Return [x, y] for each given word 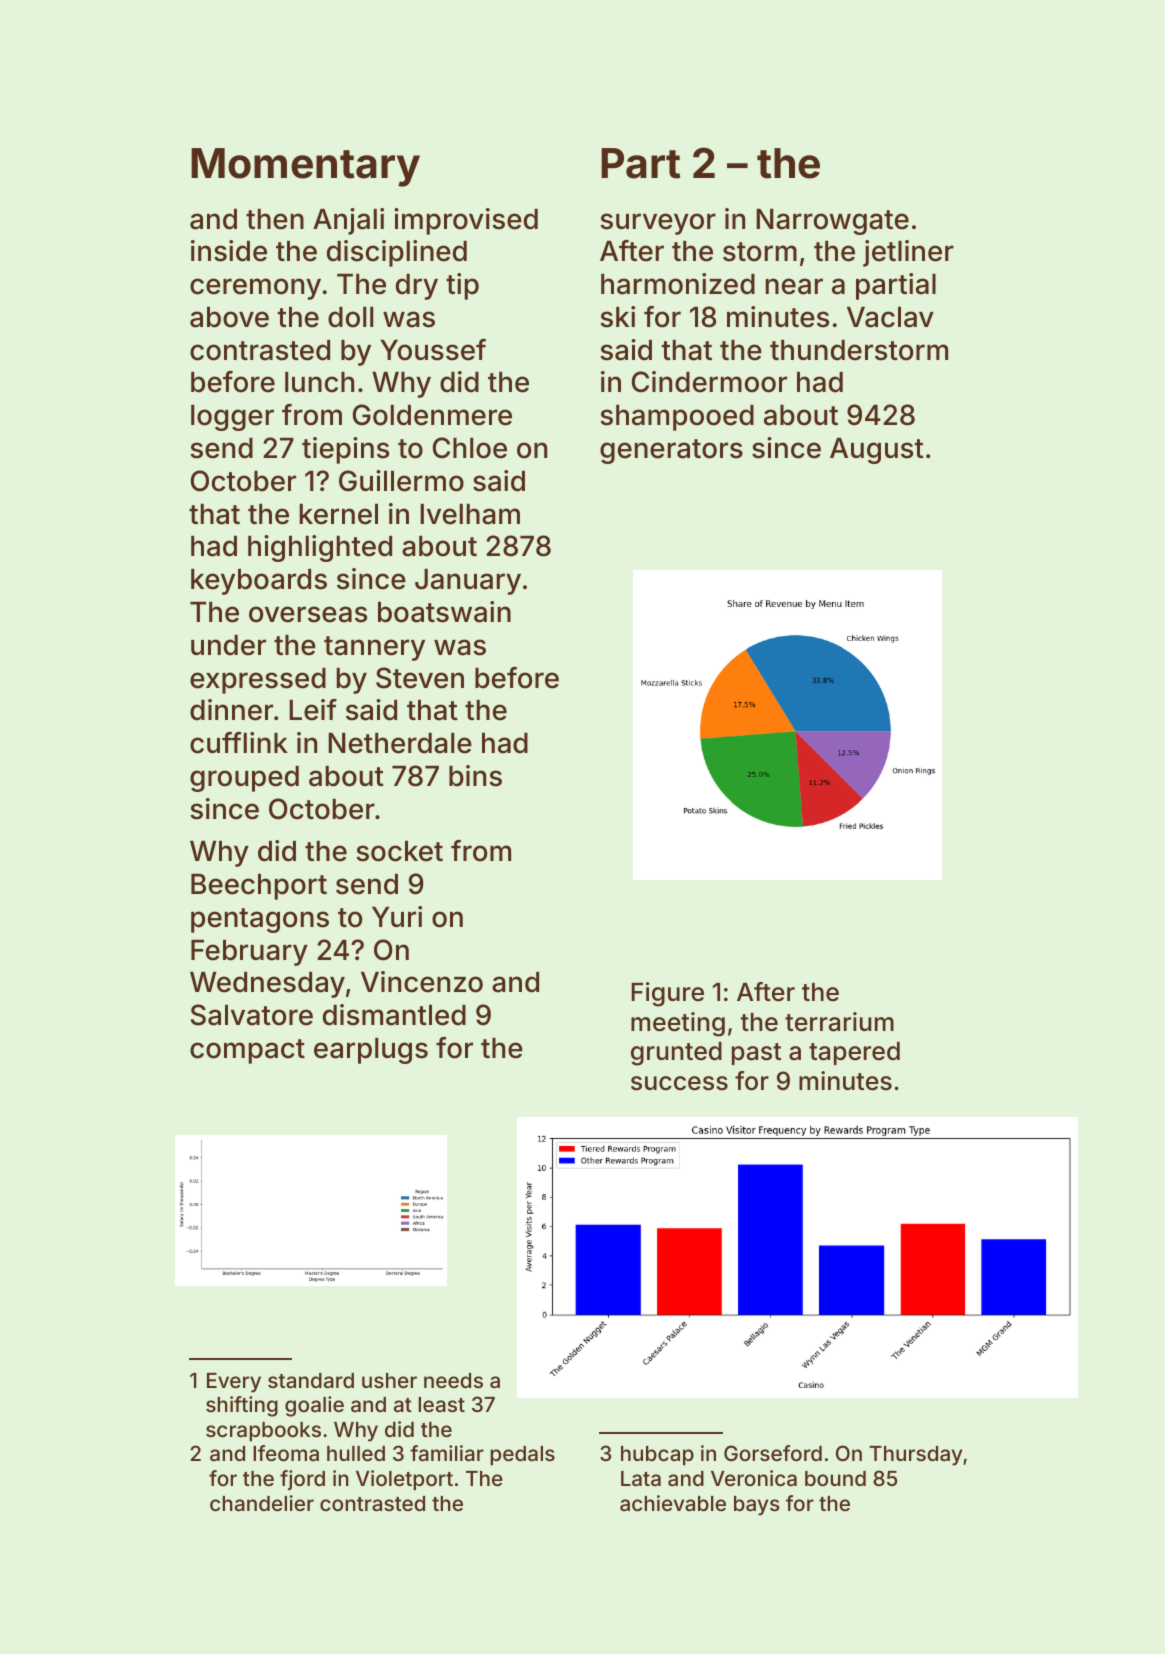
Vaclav [890, 317]
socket [399, 851]
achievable [673, 1503]
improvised [466, 221]
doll [350, 317]
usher [389, 1380]
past [756, 1054]
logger [232, 418]
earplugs [371, 1051]
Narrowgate [832, 222]
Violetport [404, 1480]
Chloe [470, 448]
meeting [678, 1024]
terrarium [839, 1022]
